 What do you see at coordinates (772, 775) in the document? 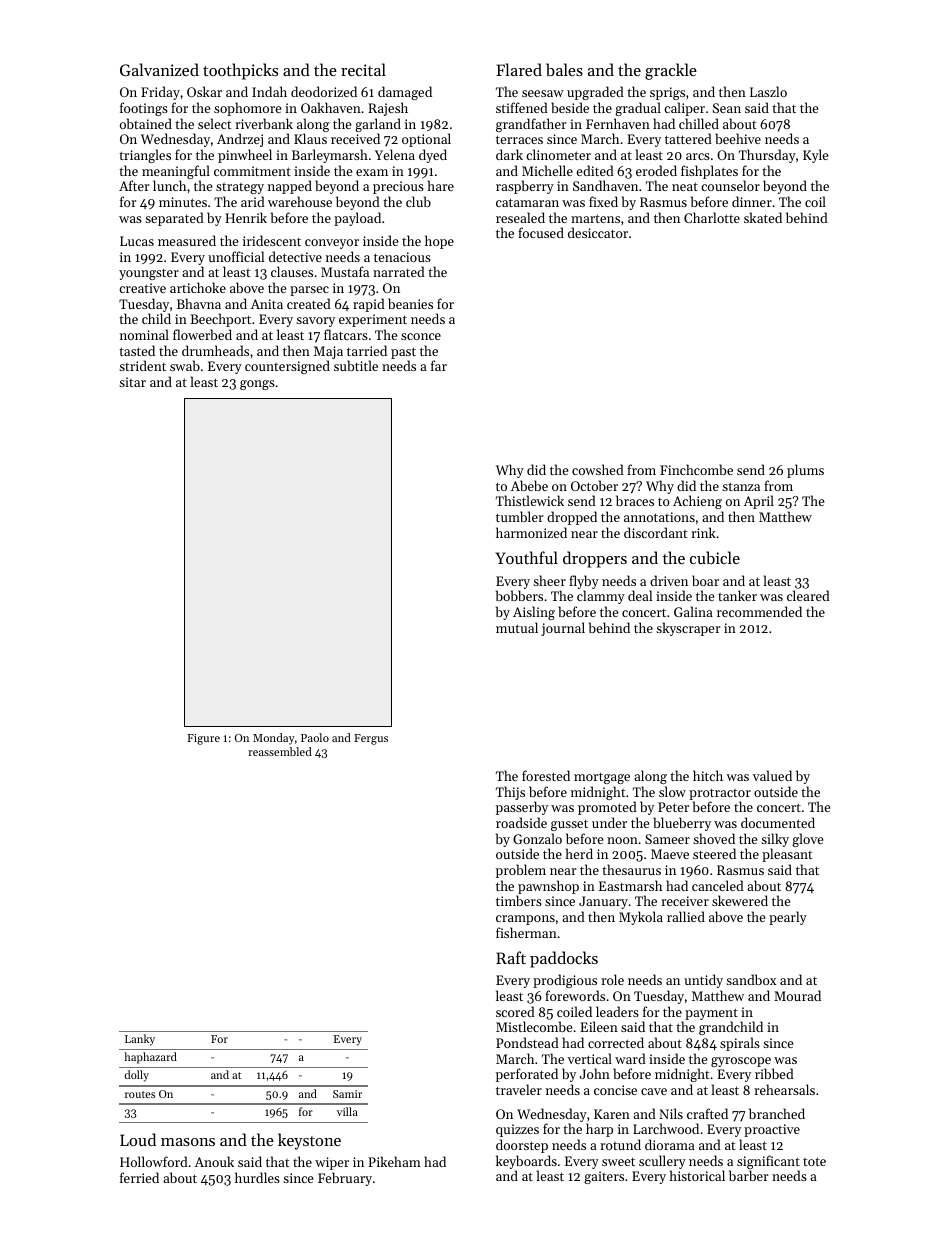
I see `valued` at bounding box center [772, 775].
